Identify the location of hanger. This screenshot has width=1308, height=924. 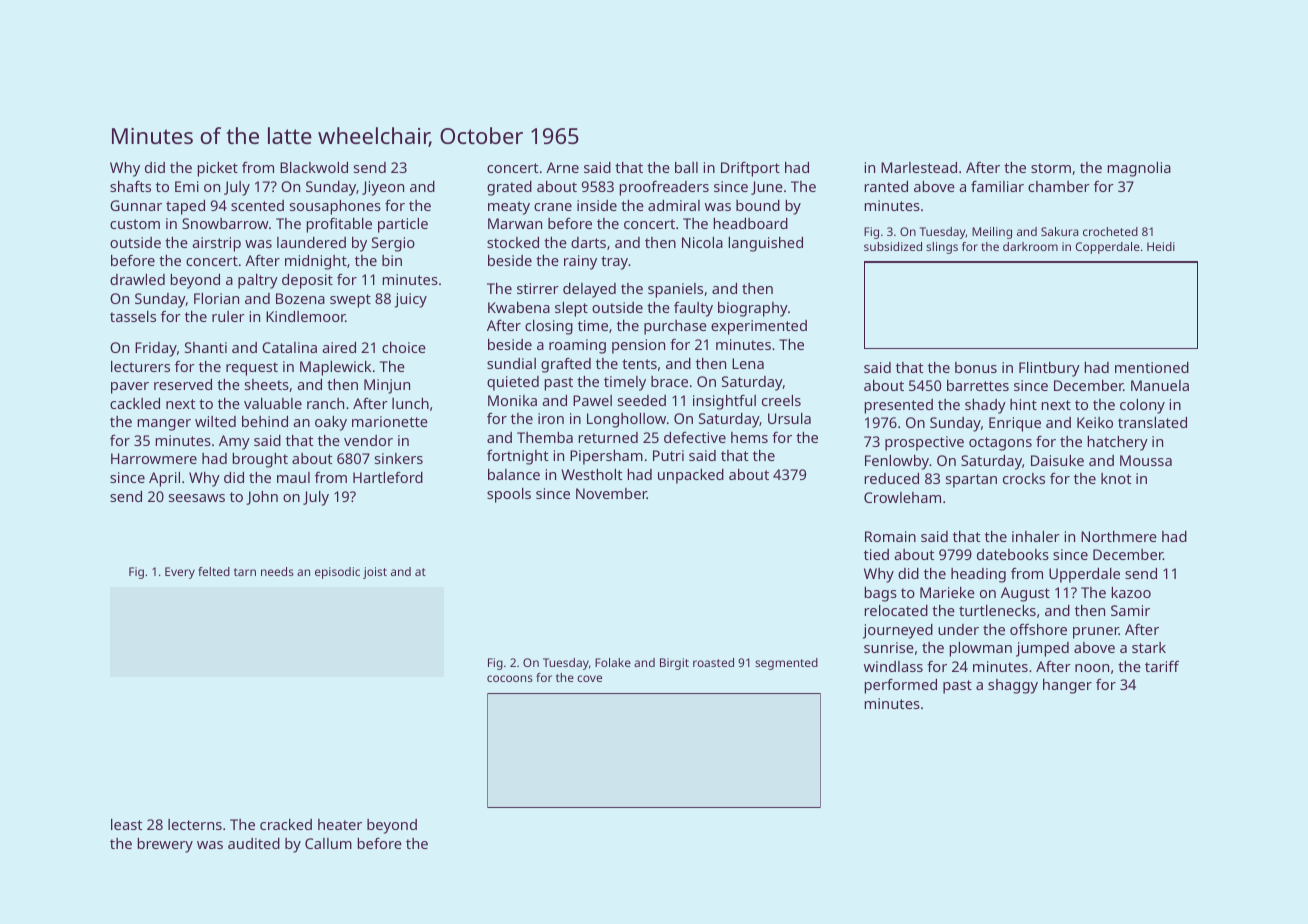
(1067, 686).
